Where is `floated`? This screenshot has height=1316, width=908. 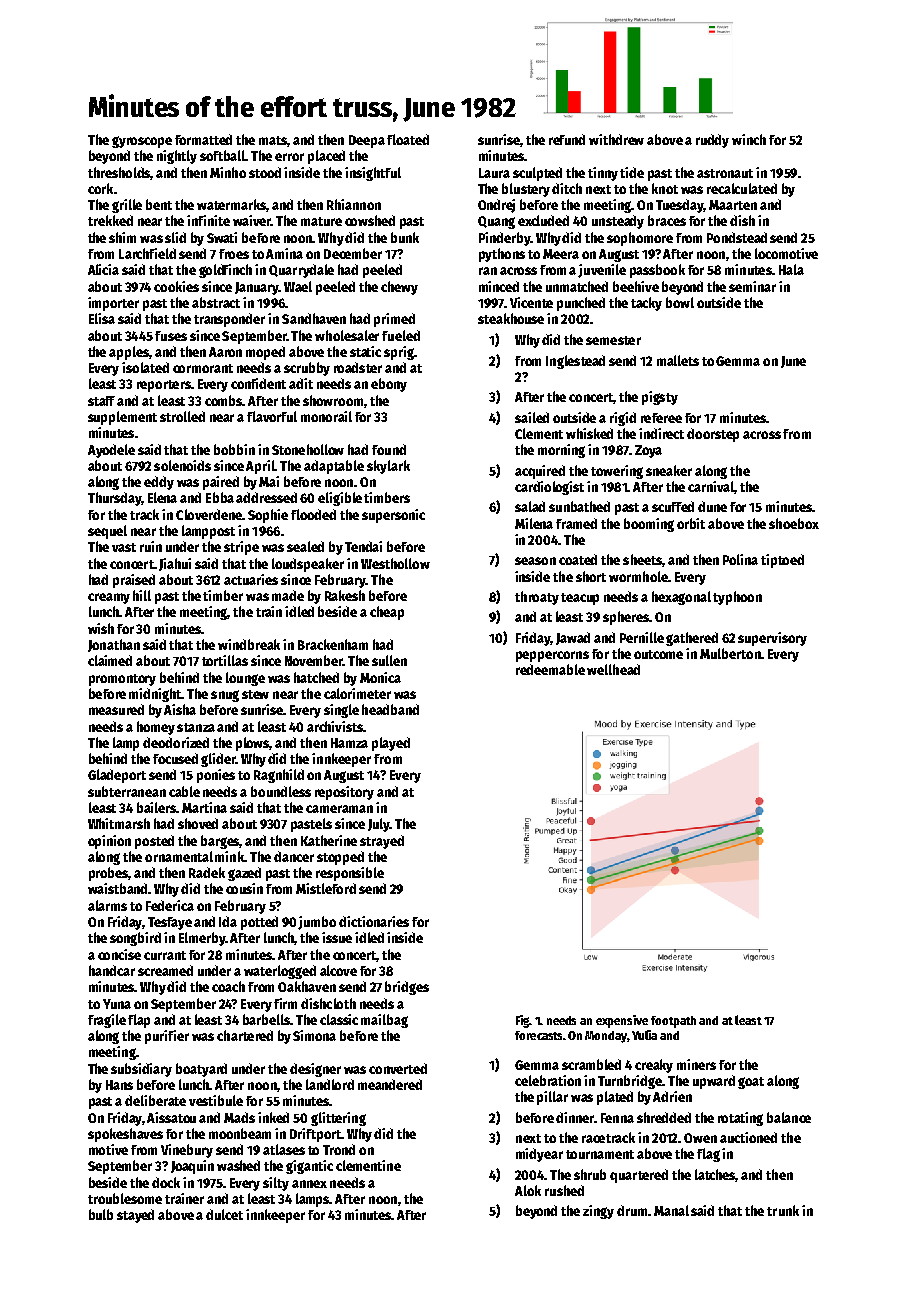
floated is located at coordinates (408, 139).
